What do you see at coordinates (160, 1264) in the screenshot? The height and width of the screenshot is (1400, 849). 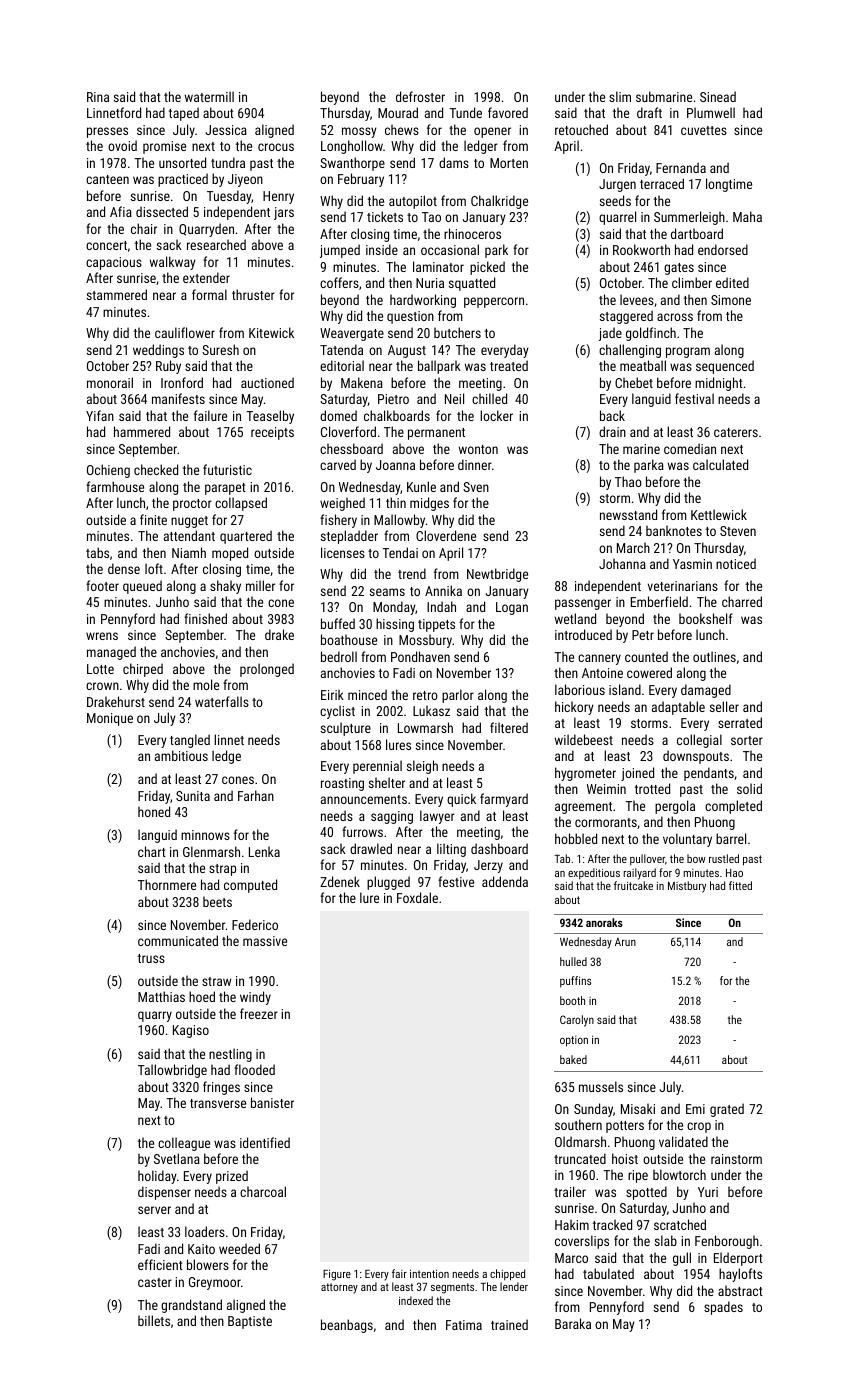 I see `efficient` at bounding box center [160, 1264].
